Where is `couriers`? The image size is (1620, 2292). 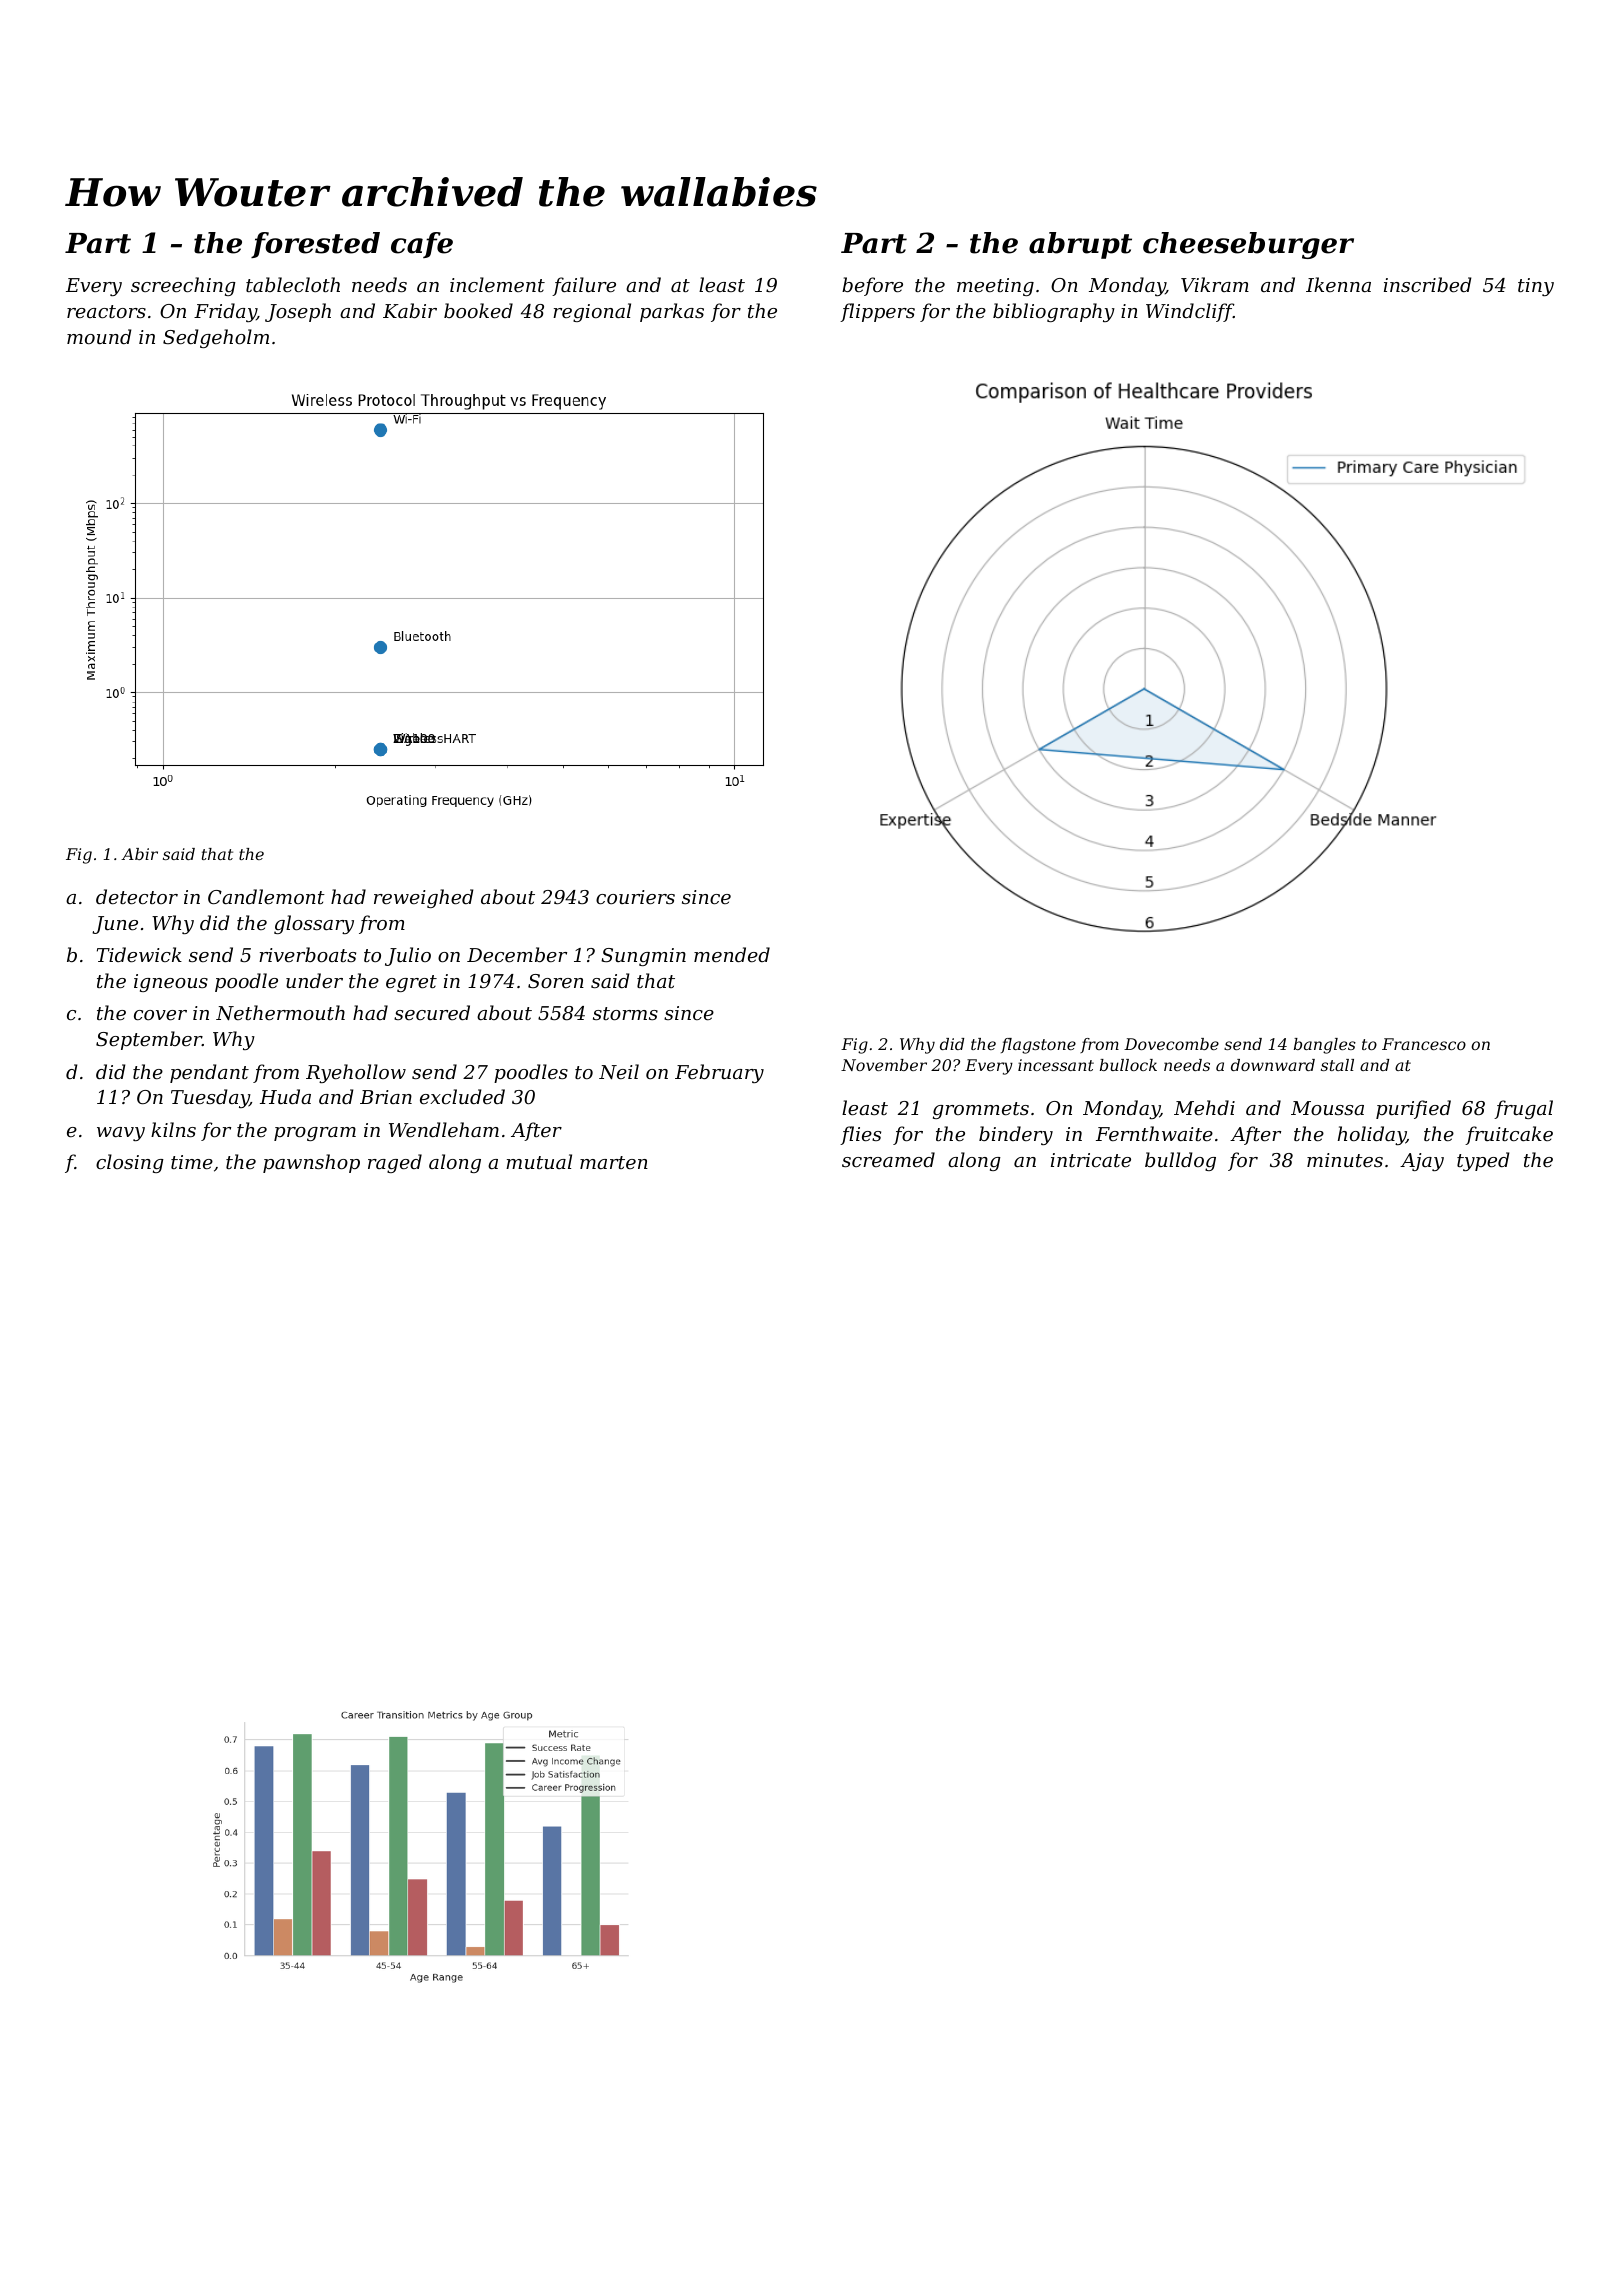
couriers is located at coordinates (635, 897).
